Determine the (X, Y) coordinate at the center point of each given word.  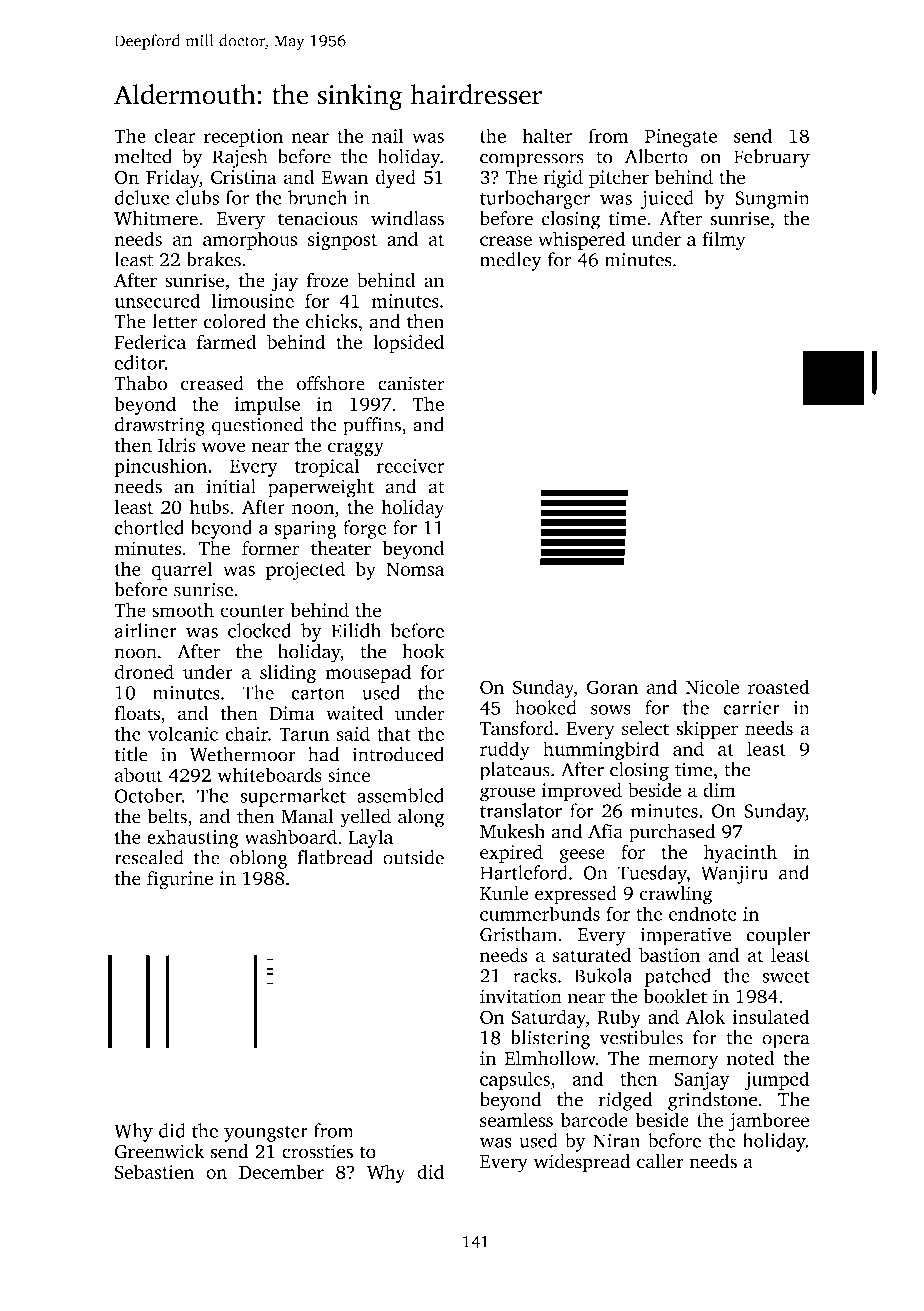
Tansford (516, 728)
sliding (288, 674)
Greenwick (159, 1151)
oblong (259, 859)
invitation (521, 996)
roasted (778, 686)
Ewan (345, 177)
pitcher (619, 179)
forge (364, 529)
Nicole (712, 686)
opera (786, 1042)
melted (143, 156)
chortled (149, 527)
